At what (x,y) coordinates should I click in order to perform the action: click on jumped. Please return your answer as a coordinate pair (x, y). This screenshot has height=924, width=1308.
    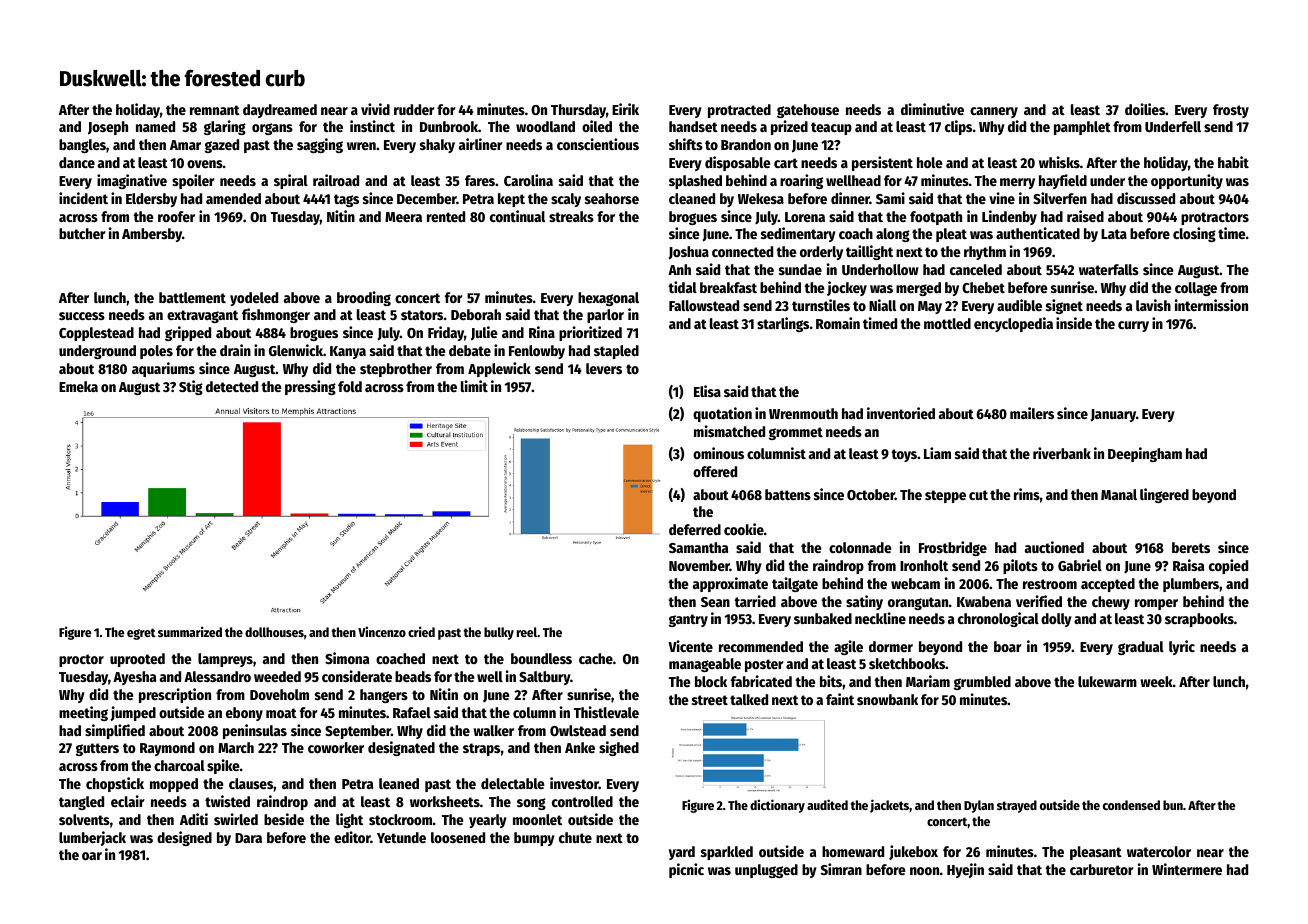
    Looking at the image, I should click on (133, 713).
